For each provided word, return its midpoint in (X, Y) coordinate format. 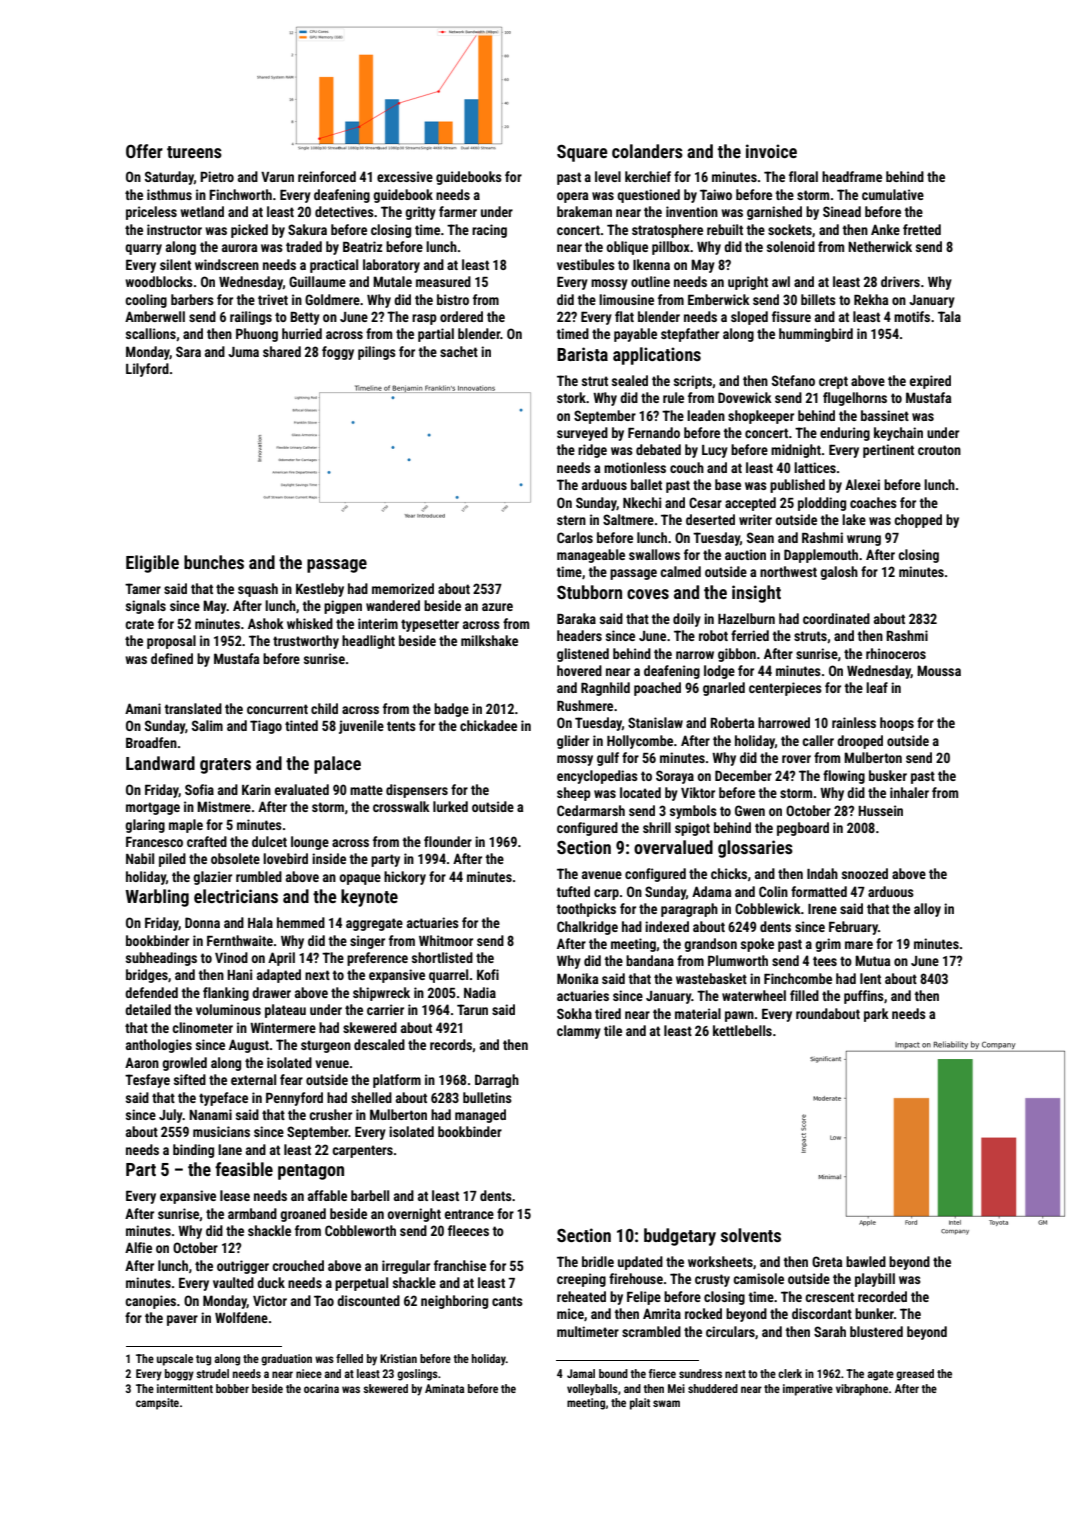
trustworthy (306, 642)
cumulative (893, 194)
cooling (146, 301)
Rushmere (585, 705)
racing (489, 231)
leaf (877, 687)
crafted (207, 841)
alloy (927, 910)
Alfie (138, 1247)
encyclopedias (597, 777)
